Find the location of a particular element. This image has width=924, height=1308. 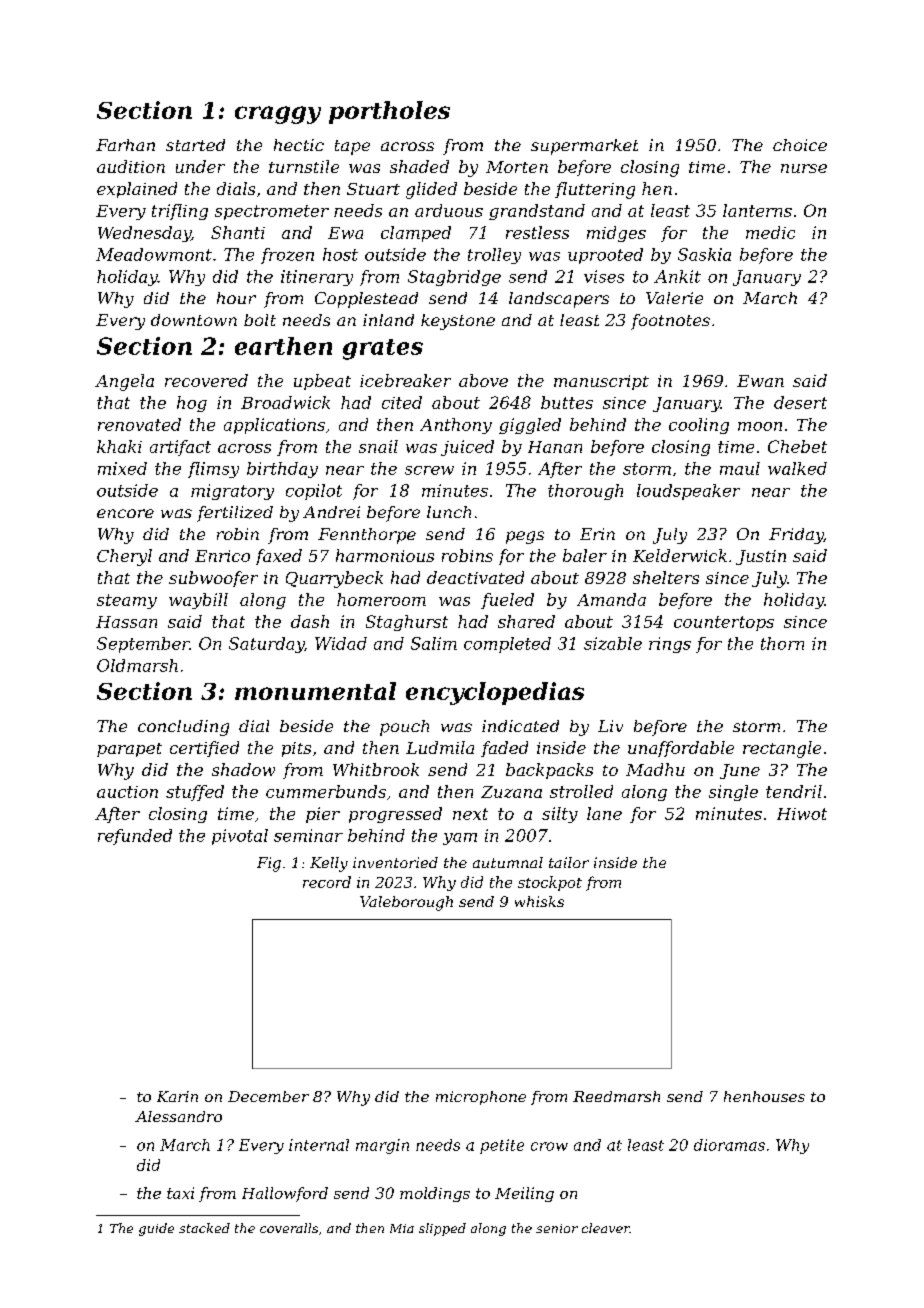

portholes is located at coordinates (389, 112).
